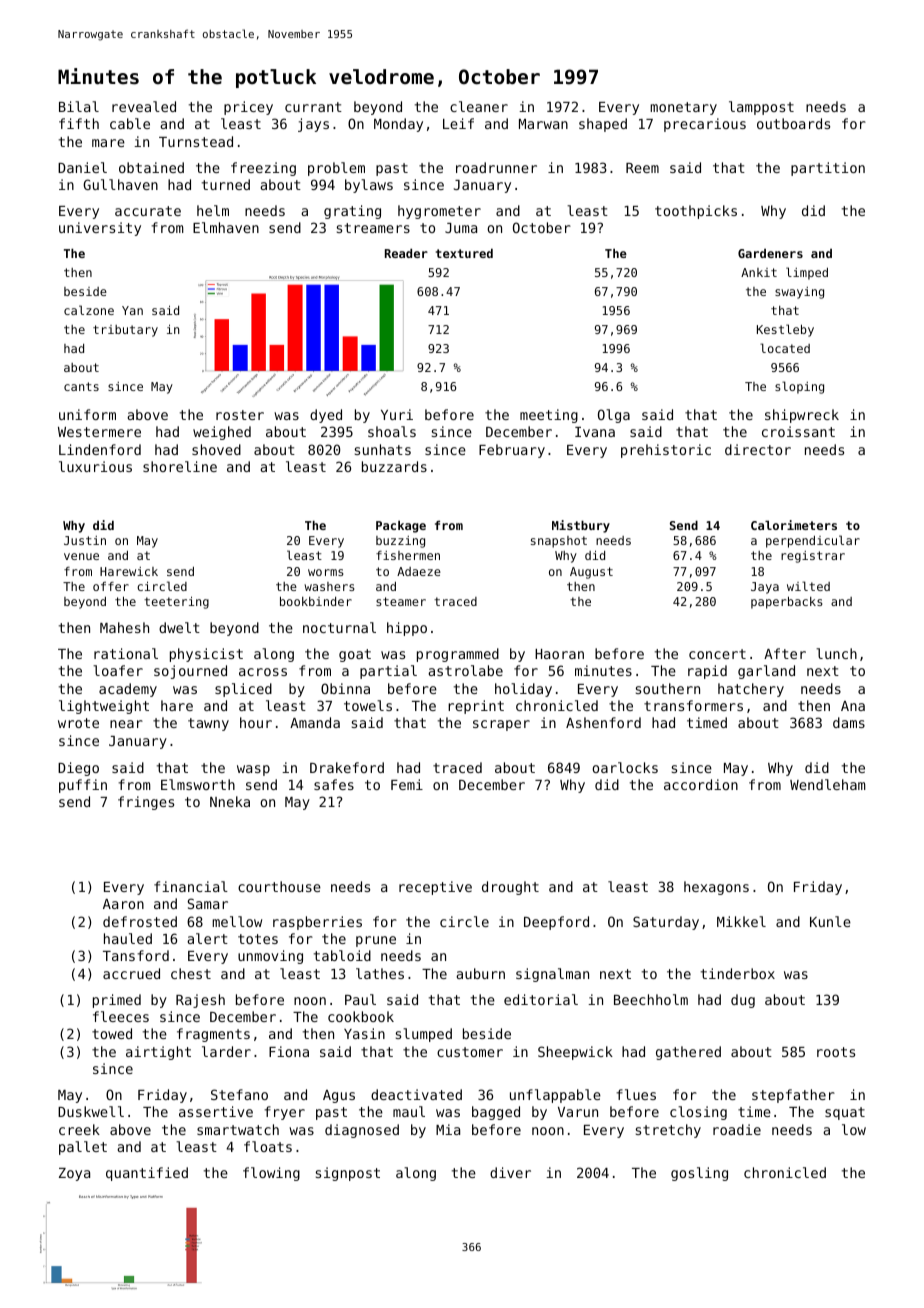 The width and height of the image is (924, 1308). I want to click on pricey, so click(248, 108).
